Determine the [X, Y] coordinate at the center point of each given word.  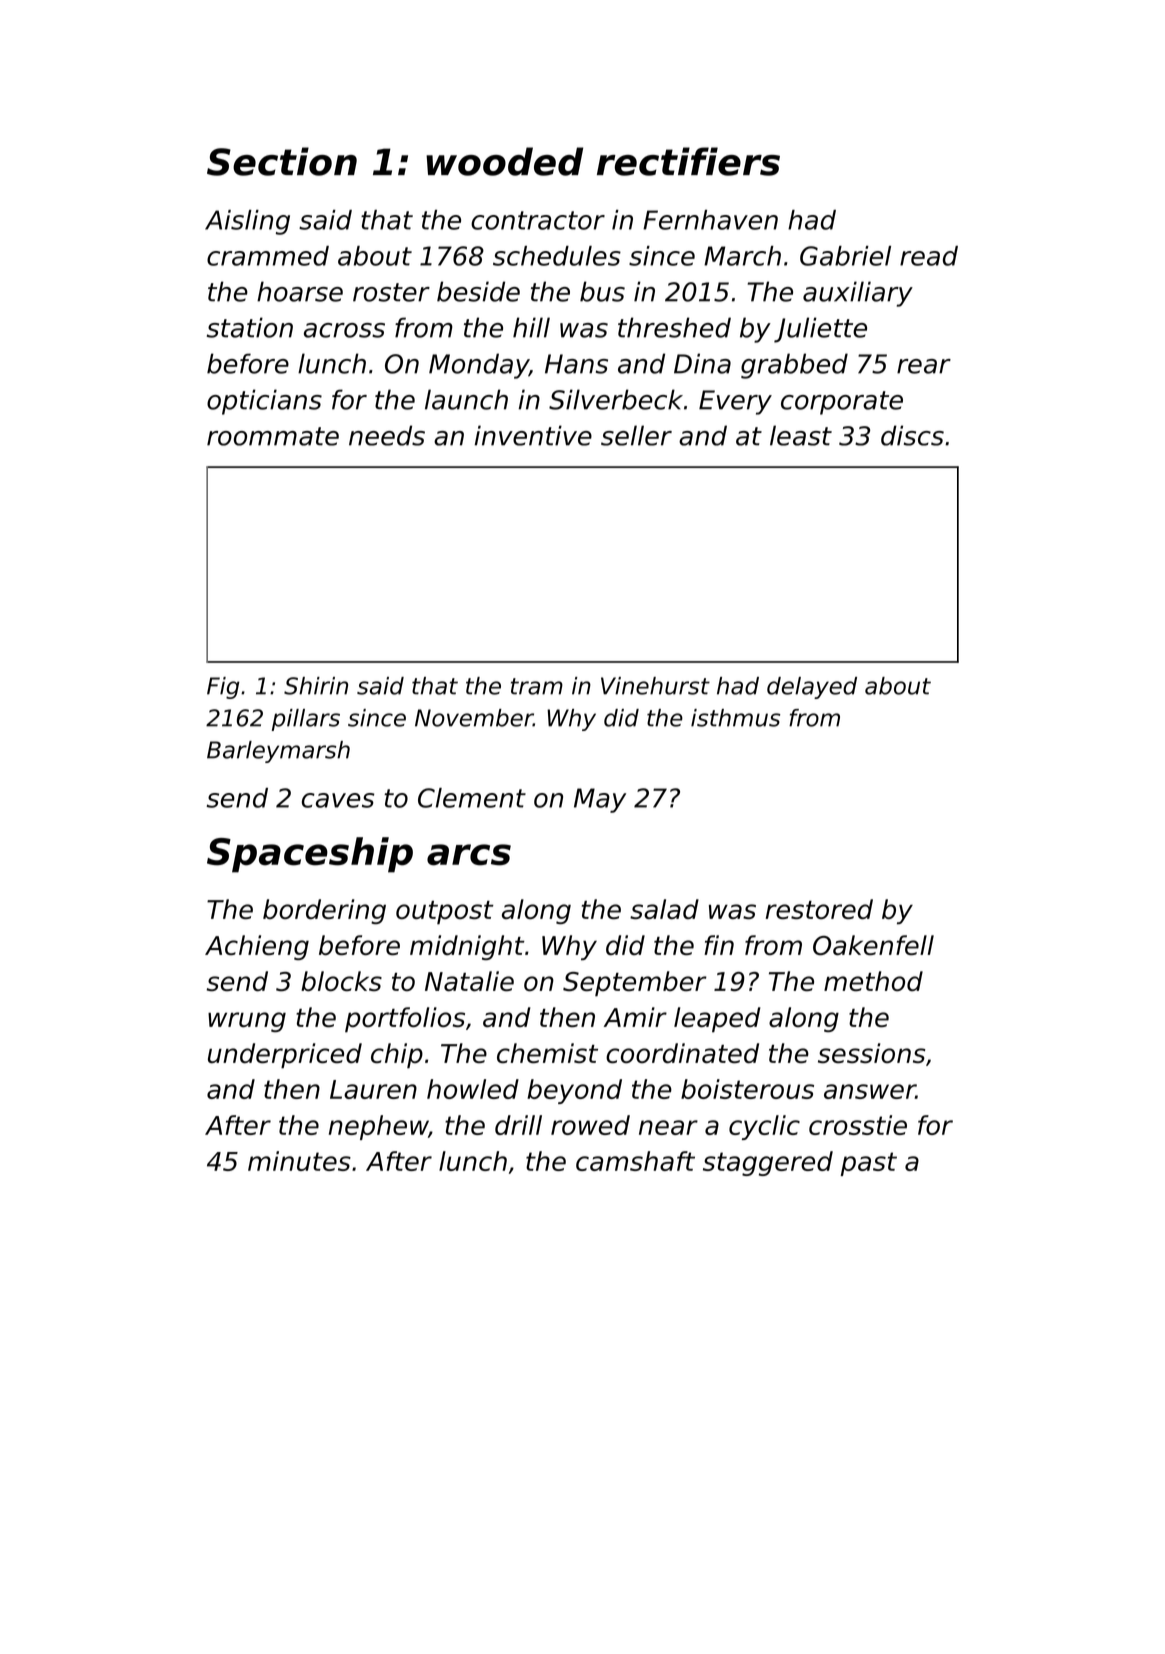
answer [870, 1091]
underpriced [285, 1056]
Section [282, 161]
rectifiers [688, 161]
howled [473, 1089]
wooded [504, 161]
